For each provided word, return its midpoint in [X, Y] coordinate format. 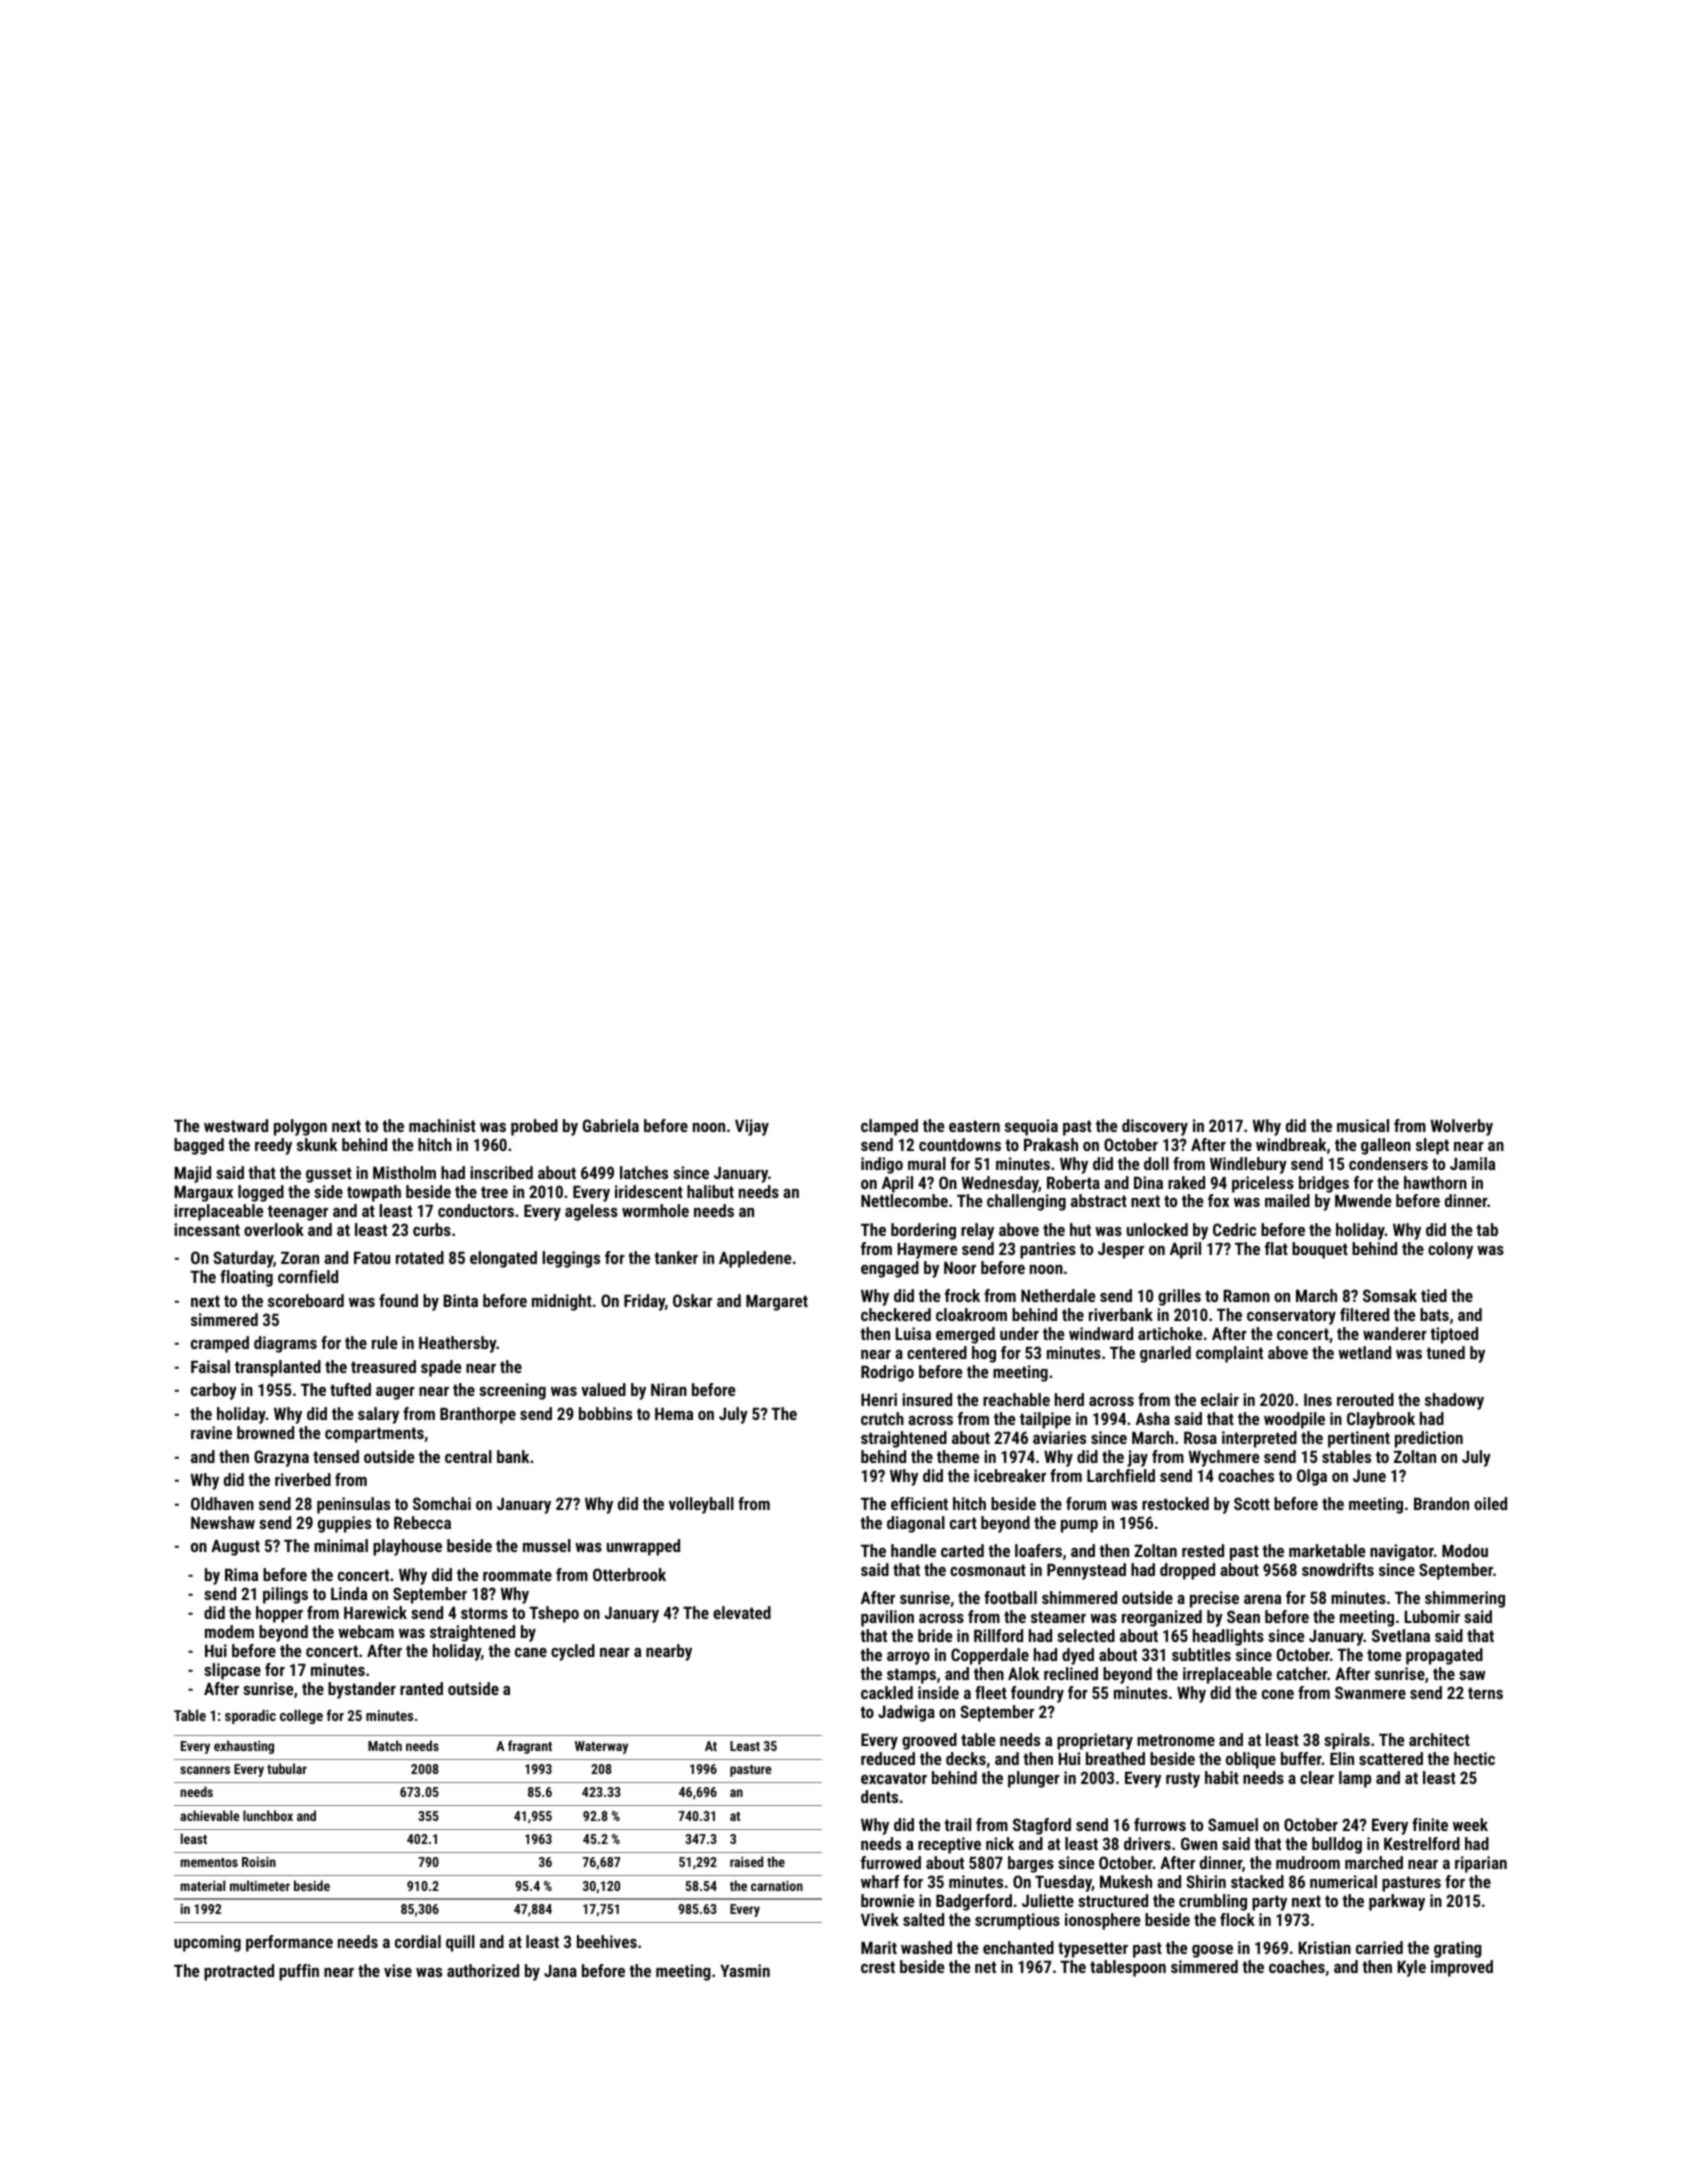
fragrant [530, 1747]
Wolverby [1462, 1127]
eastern [974, 1126]
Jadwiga [906, 1713]
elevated [742, 1612]
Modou [1465, 1550]
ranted [421, 1688]
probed [534, 1127]
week [1470, 1824]
